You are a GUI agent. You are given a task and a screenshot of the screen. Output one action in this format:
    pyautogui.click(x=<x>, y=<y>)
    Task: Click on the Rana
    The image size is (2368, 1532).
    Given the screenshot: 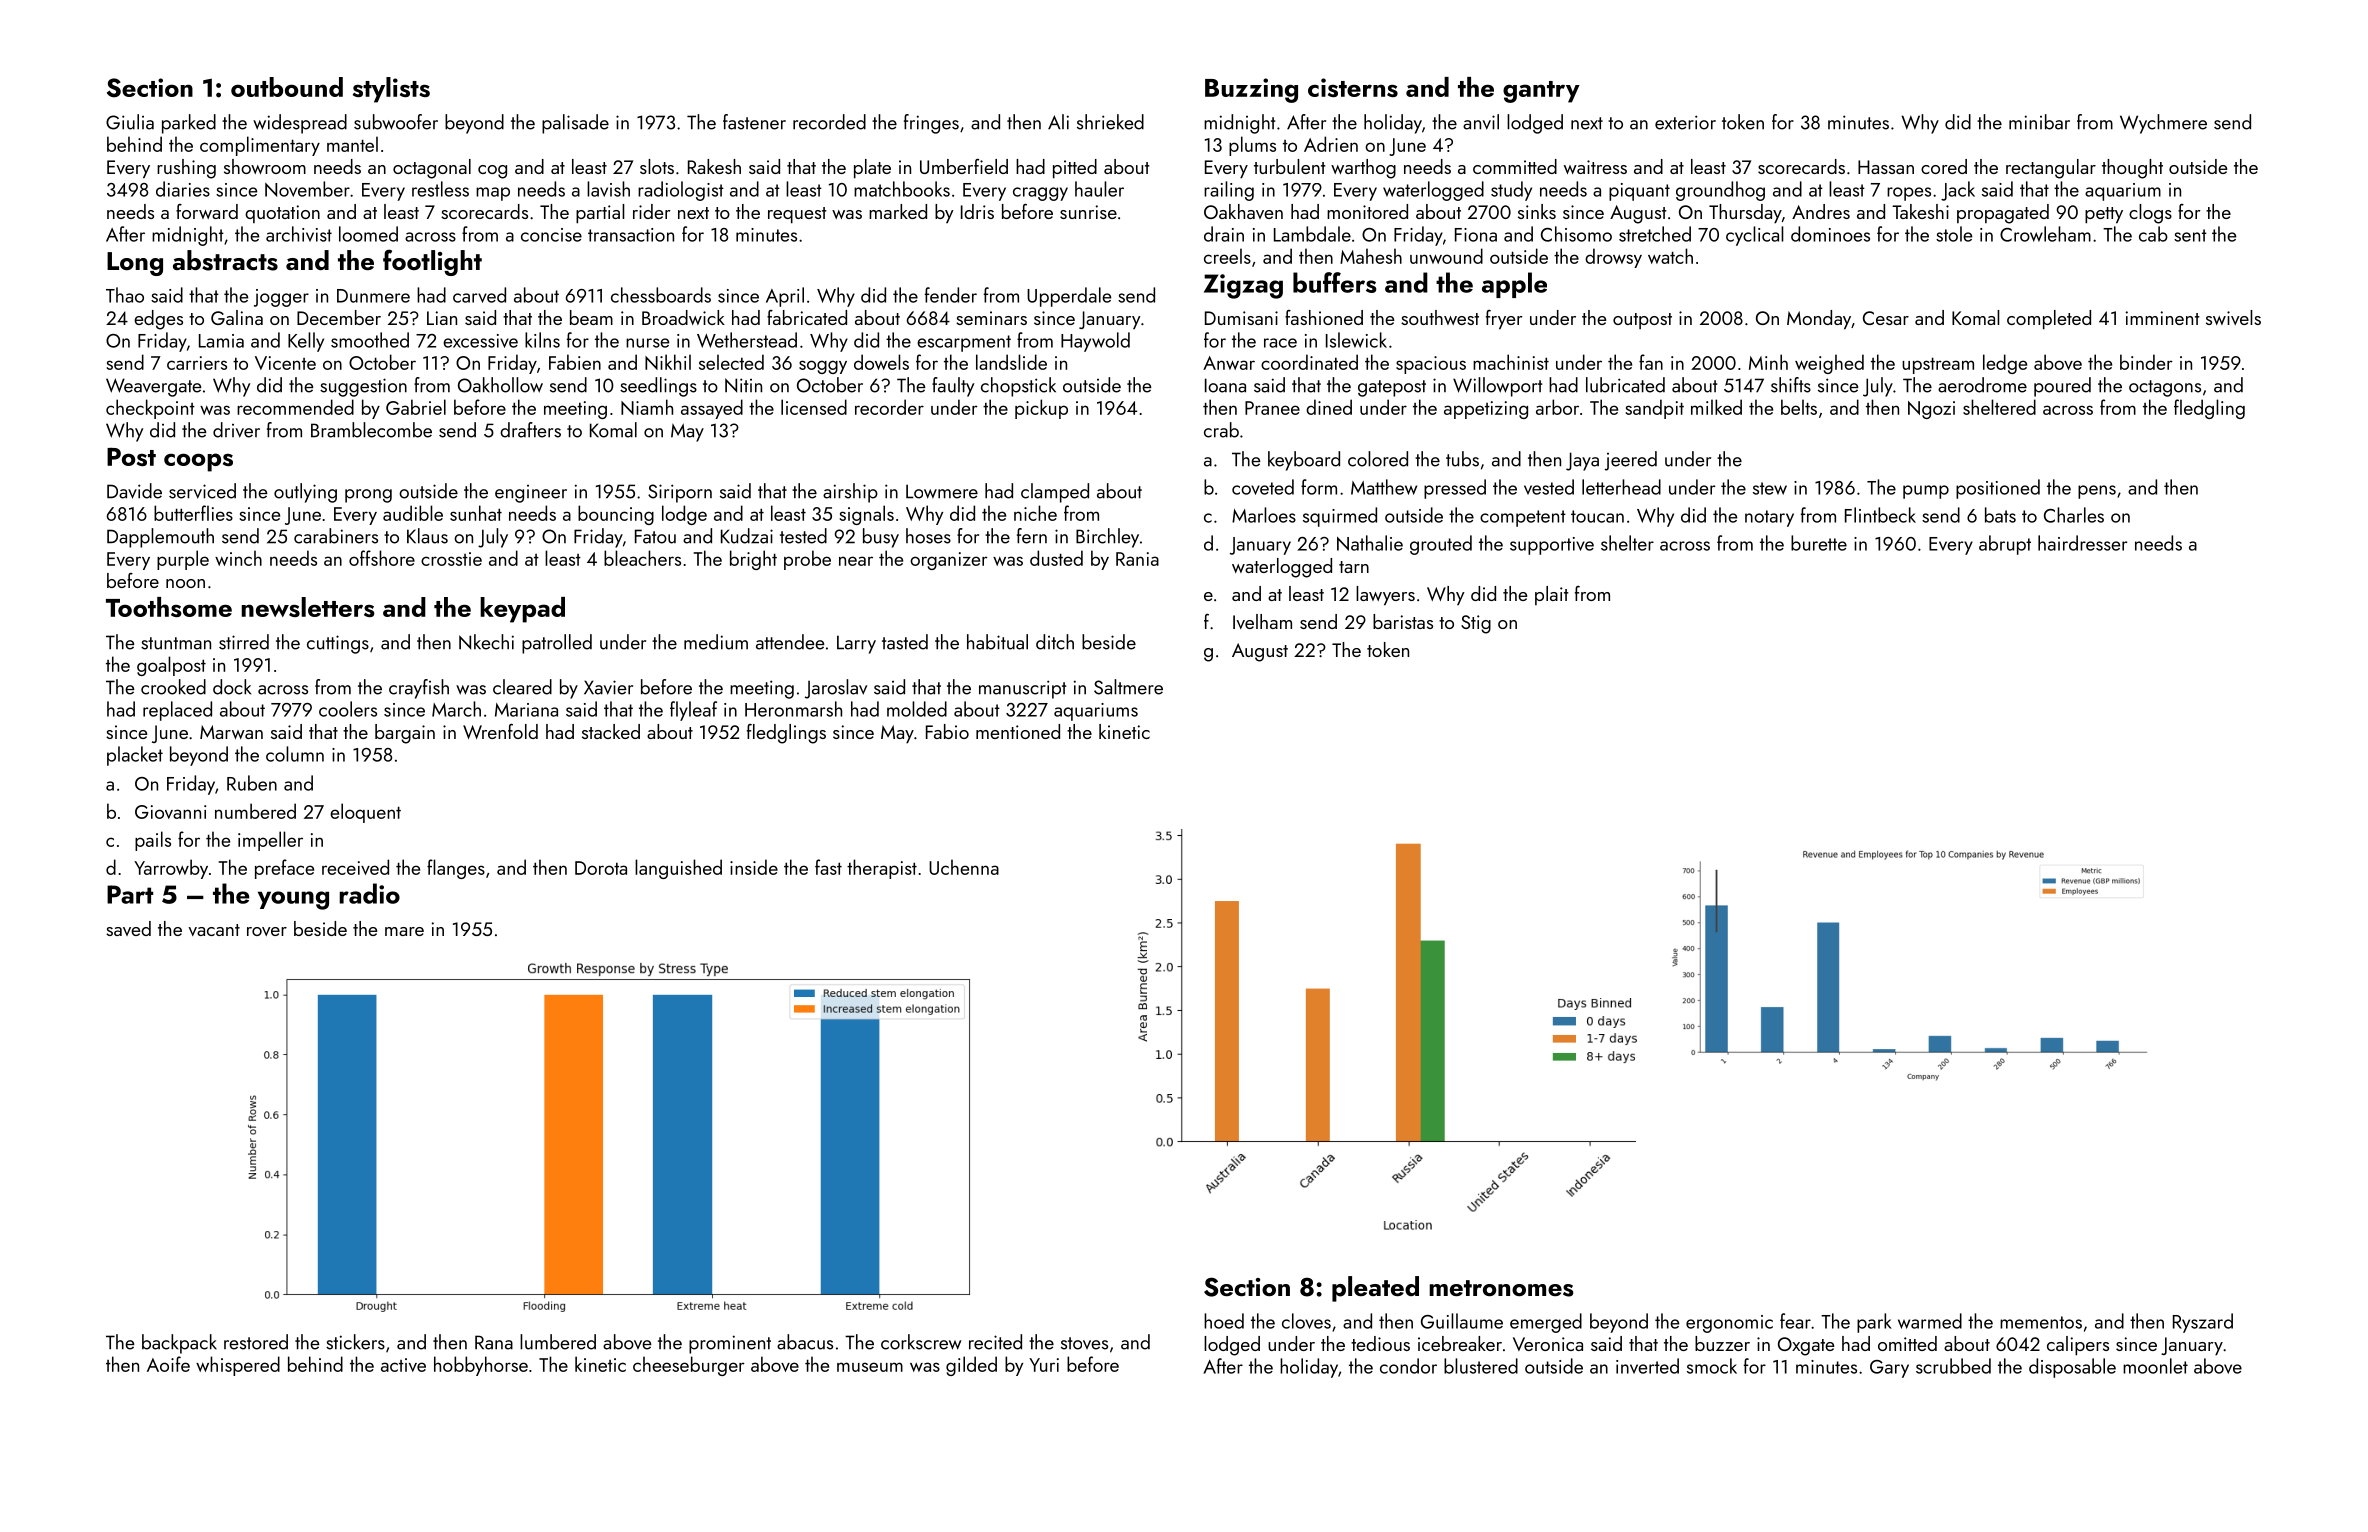 What is the action you would take?
    pyautogui.click(x=494, y=1342)
